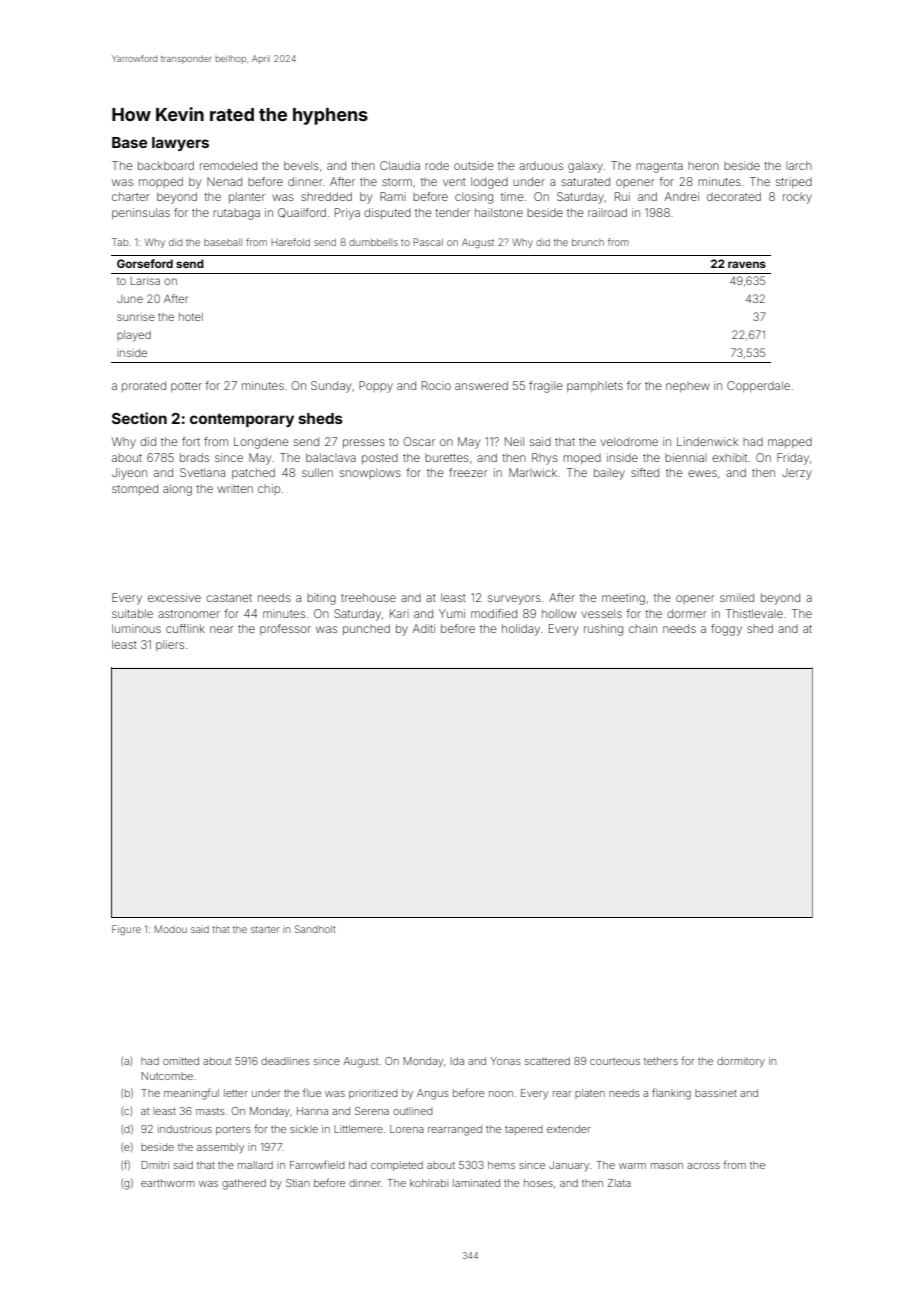 Image resolution: width=924 pixels, height=1308 pixels. Describe the element at coordinates (397, 1166) in the screenshot. I see `completed` at that location.
